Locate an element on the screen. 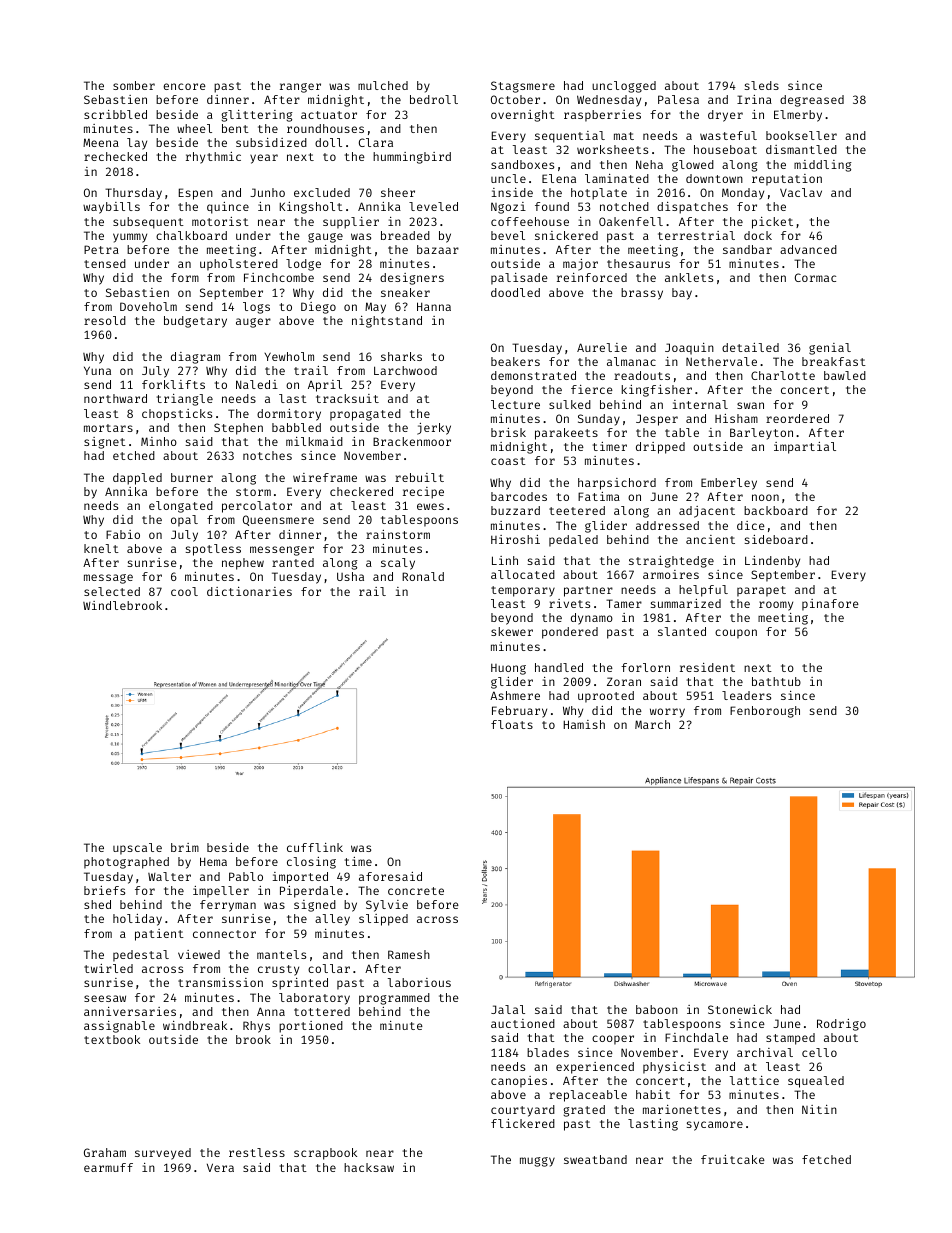  pedaled is located at coordinates (573, 541).
